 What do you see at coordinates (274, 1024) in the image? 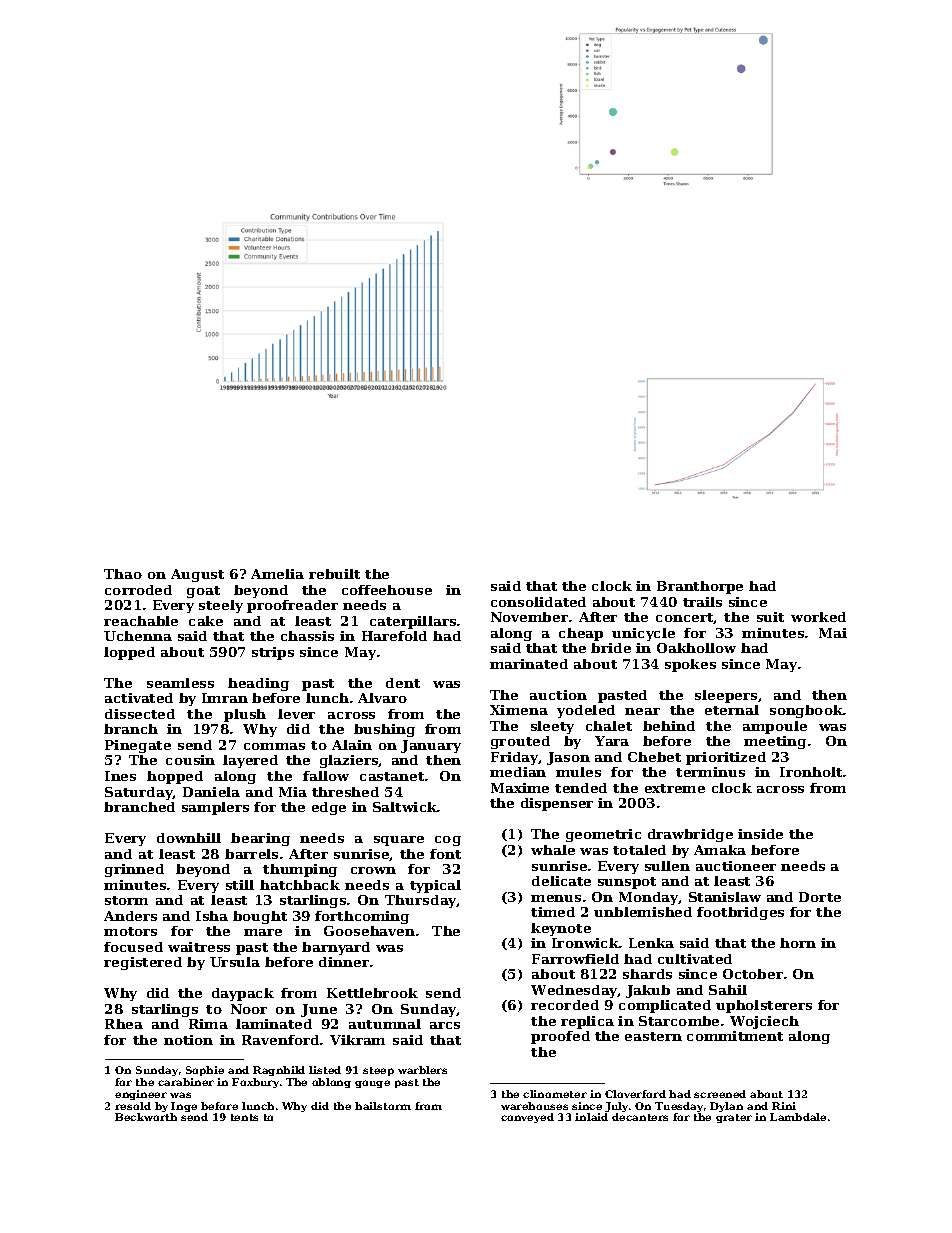
I see `laminated` at bounding box center [274, 1024].
